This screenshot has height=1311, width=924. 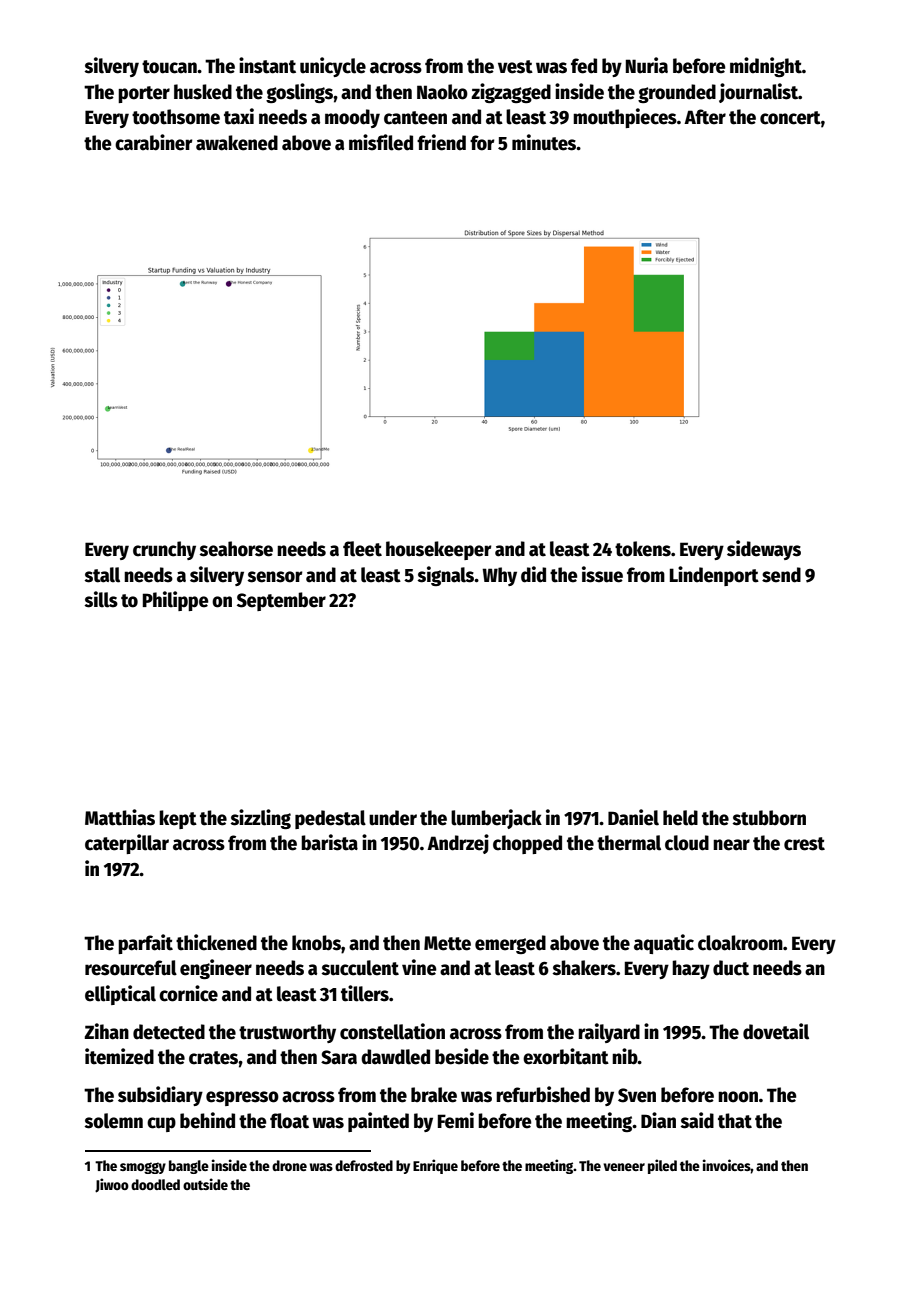 What do you see at coordinates (237, 143) in the screenshot?
I see `awakened` at bounding box center [237, 143].
